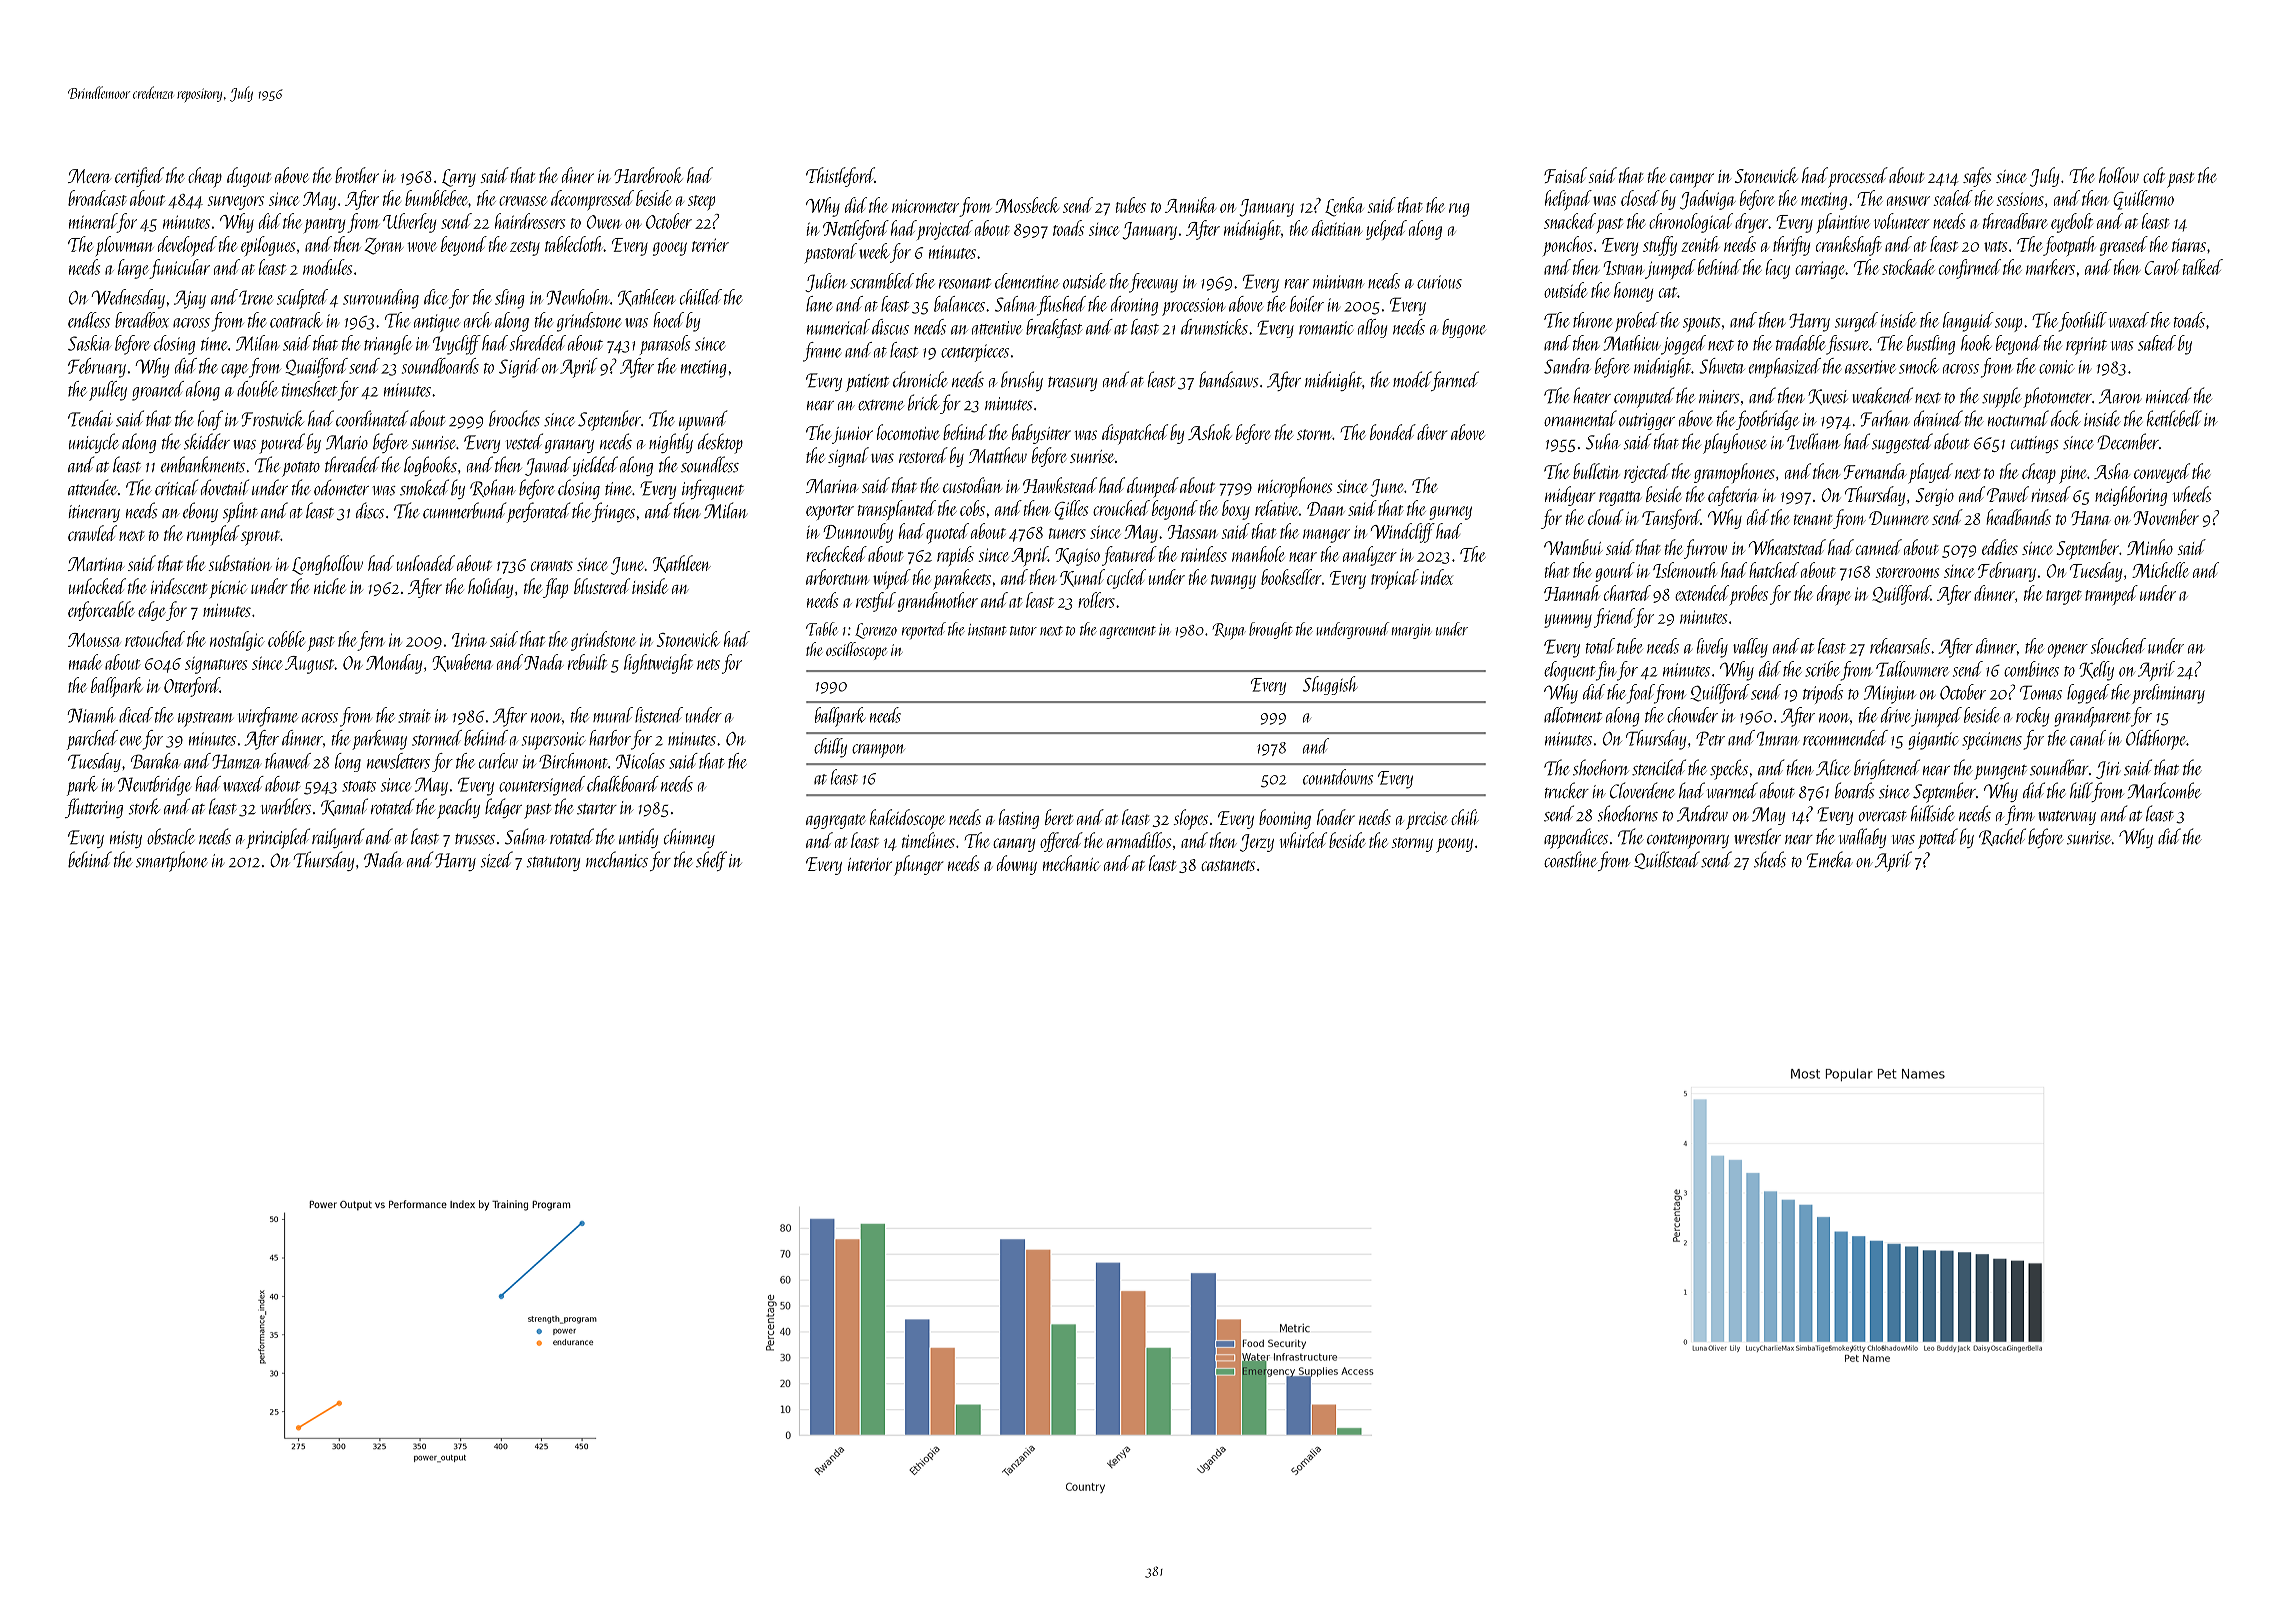 This screenshot has width=2292, height=1620. Describe the element at coordinates (890, 327) in the screenshot. I see `discus` at that location.
